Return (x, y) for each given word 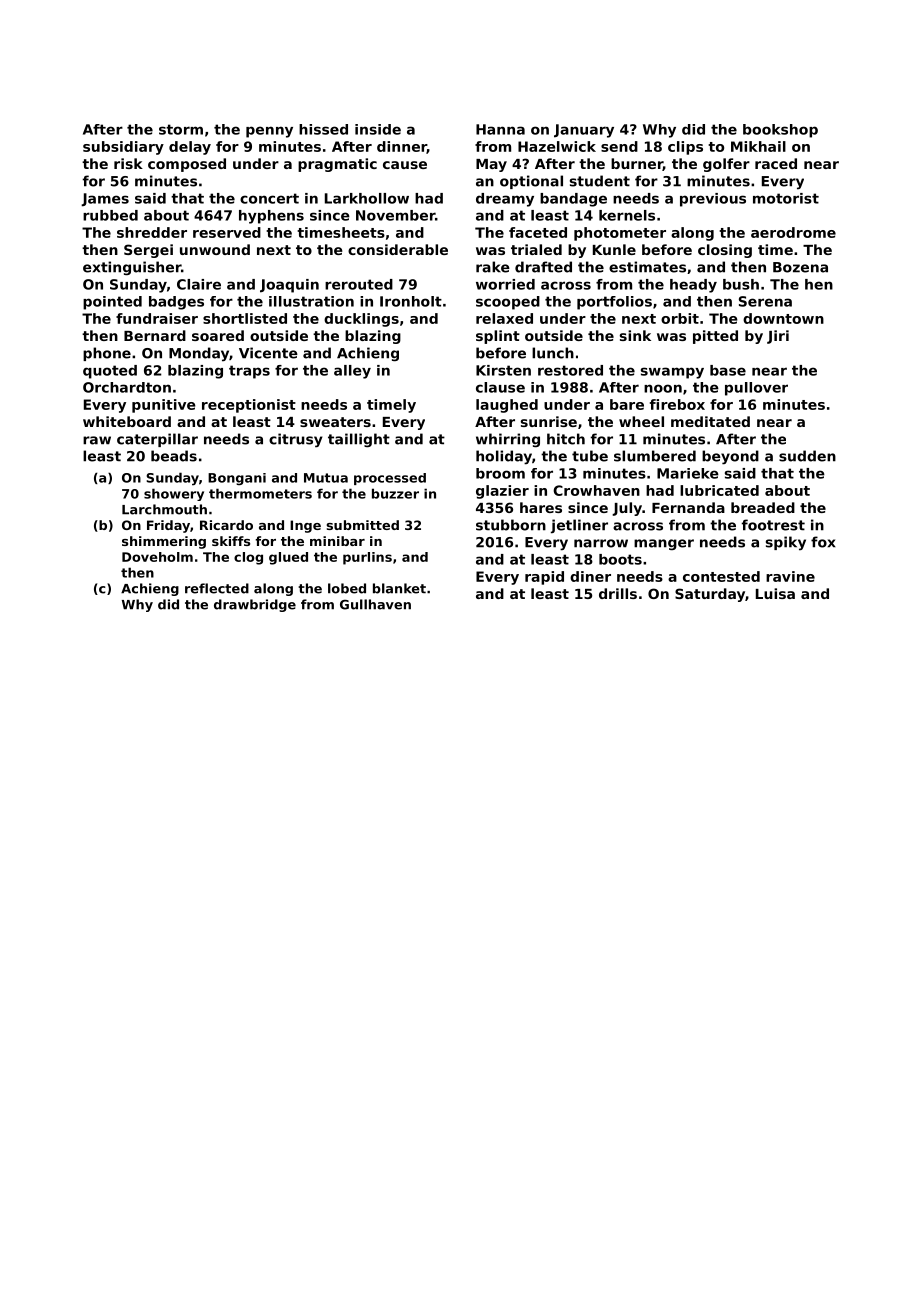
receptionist (249, 406)
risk (128, 163)
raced (776, 163)
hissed (323, 129)
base (728, 370)
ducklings (361, 320)
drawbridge (255, 605)
